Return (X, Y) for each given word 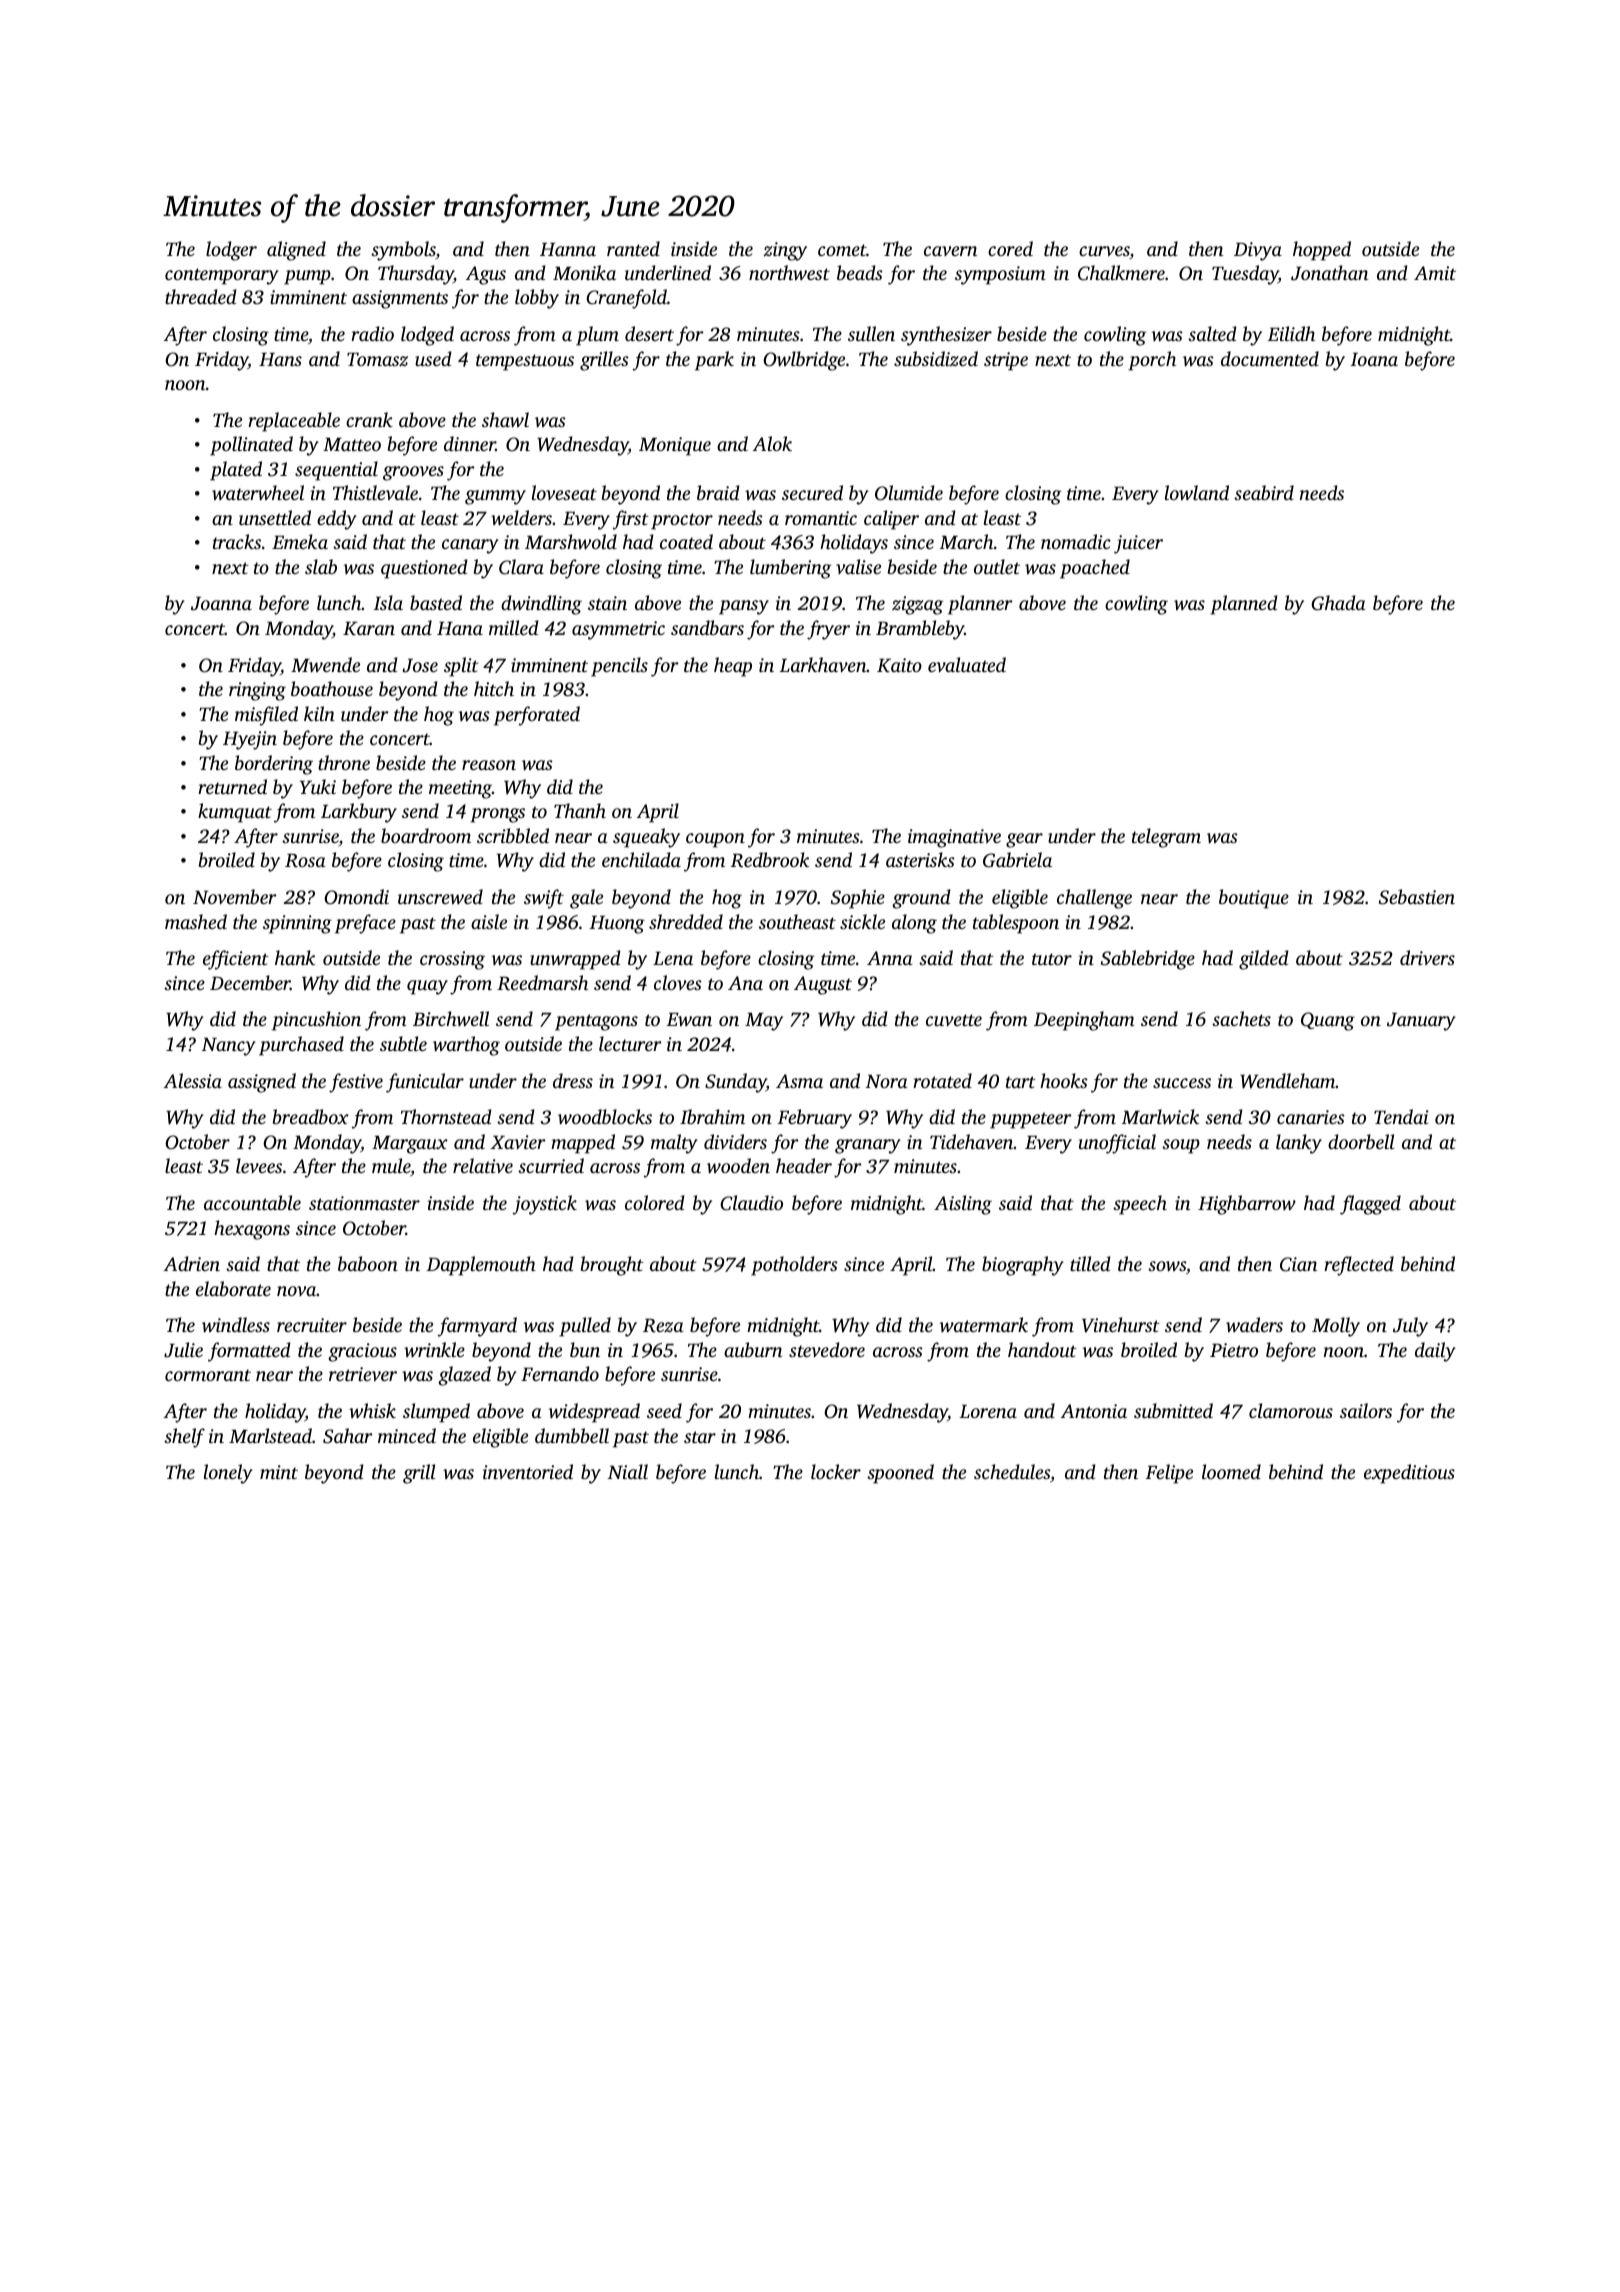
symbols (403, 251)
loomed (1231, 1471)
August (823, 985)
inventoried (528, 1471)
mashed (196, 921)
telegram (1166, 838)
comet (842, 250)
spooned (900, 1474)
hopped (1322, 251)
